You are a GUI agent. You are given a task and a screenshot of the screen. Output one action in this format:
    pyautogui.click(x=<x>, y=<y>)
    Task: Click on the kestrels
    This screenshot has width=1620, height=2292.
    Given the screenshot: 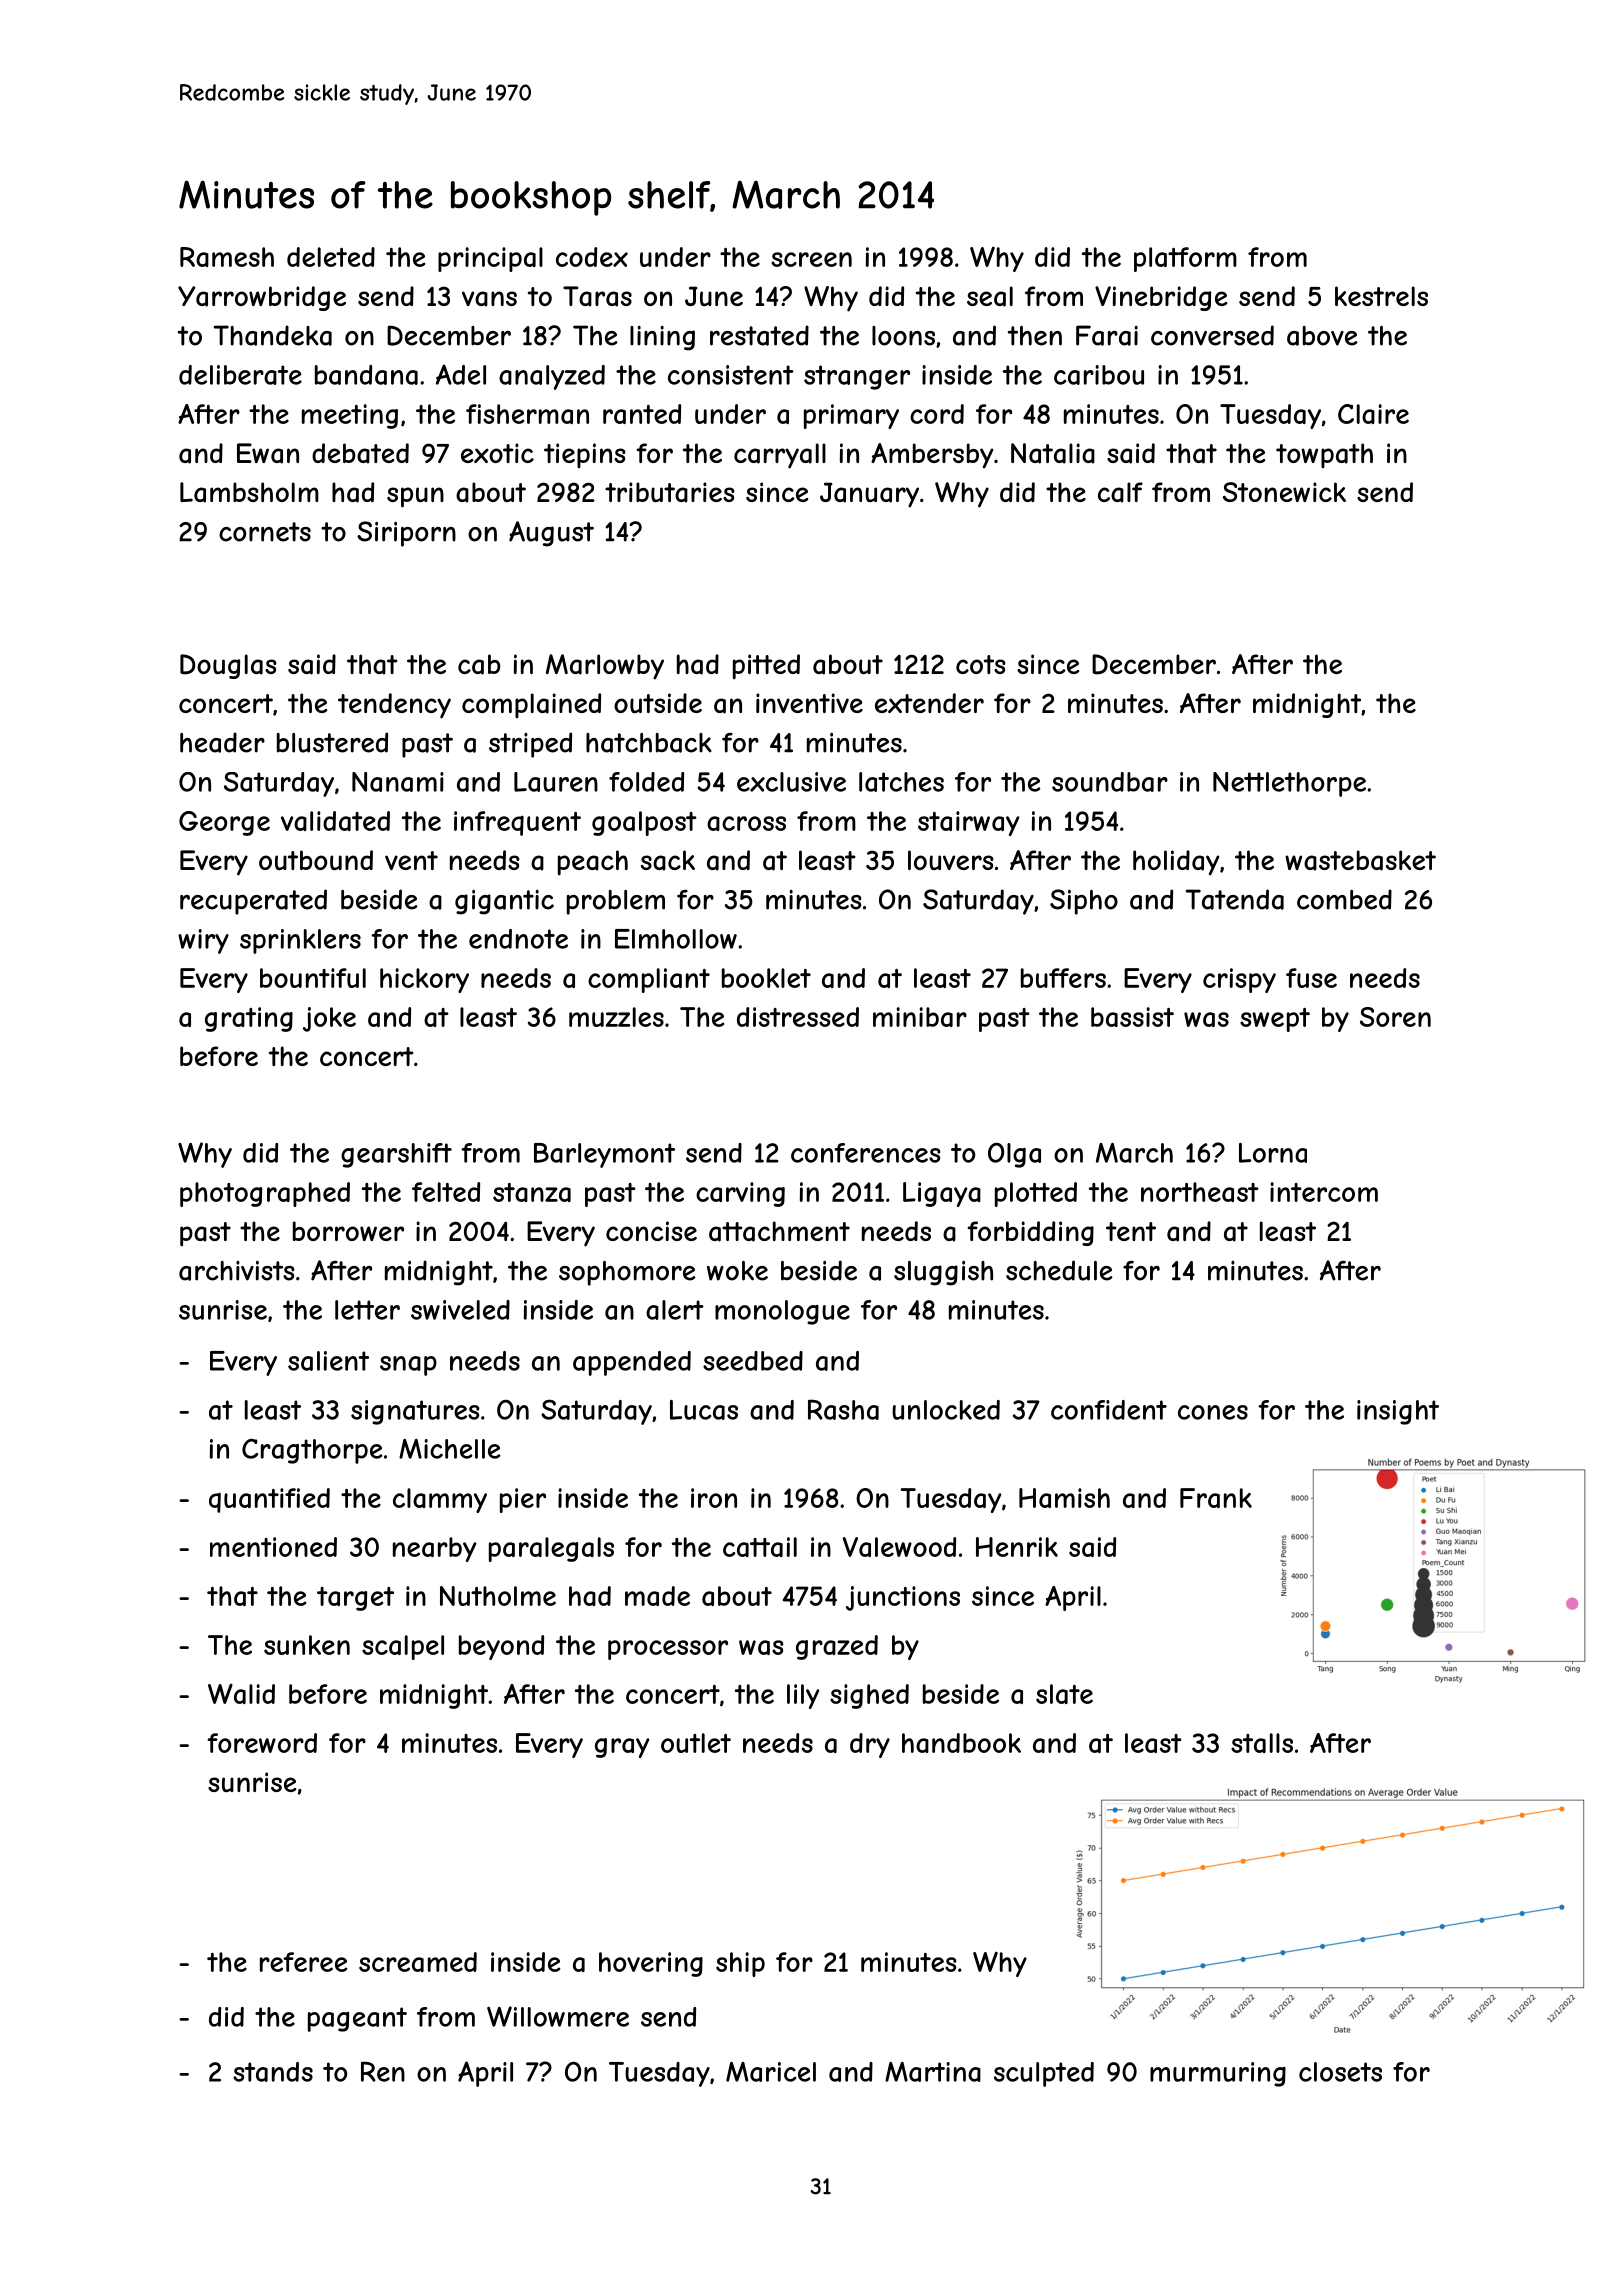 What is the action you would take?
    pyautogui.click(x=1381, y=296)
